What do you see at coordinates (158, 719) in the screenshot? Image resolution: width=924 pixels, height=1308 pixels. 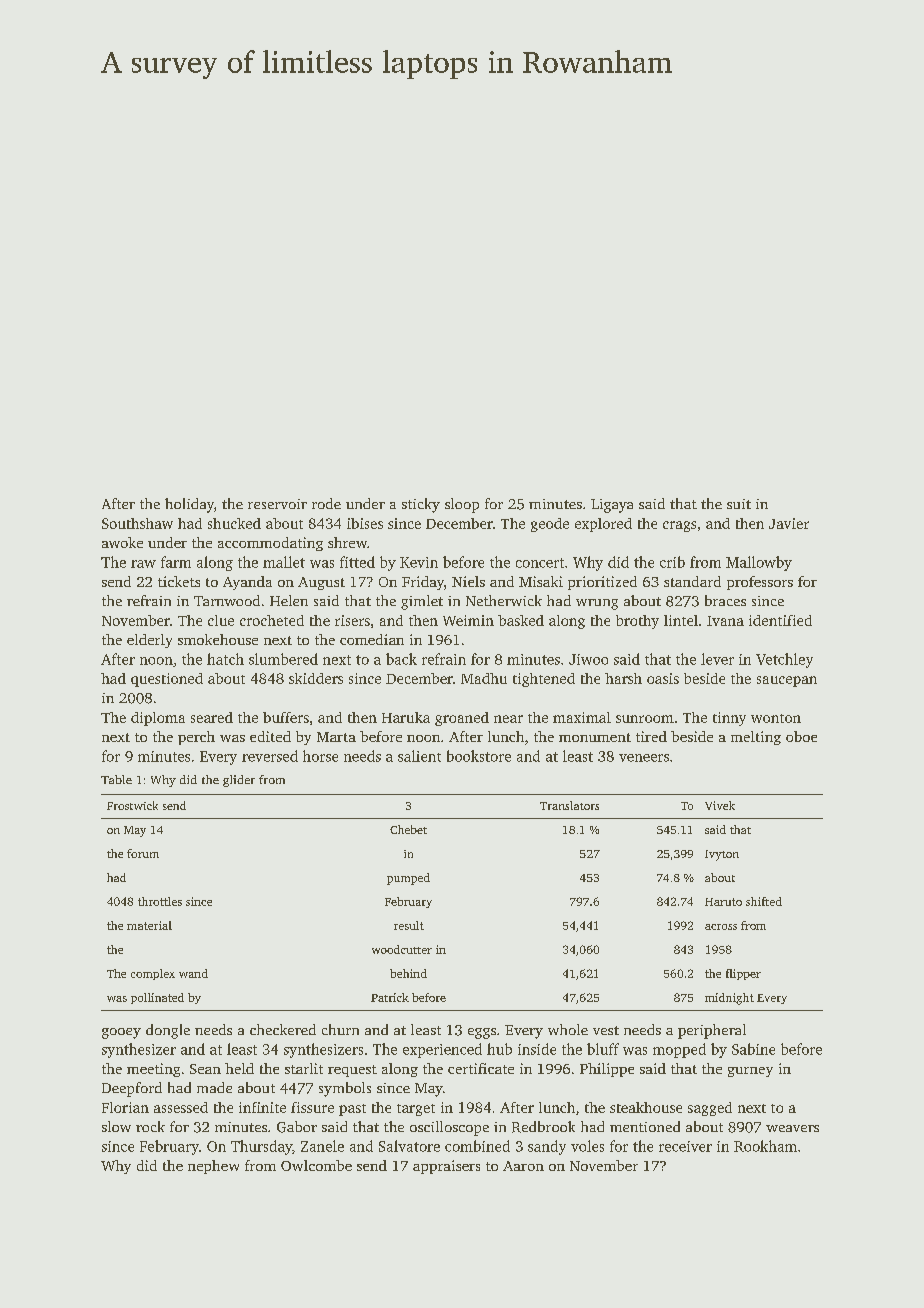 I see `diploma` at bounding box center [158, 719].
